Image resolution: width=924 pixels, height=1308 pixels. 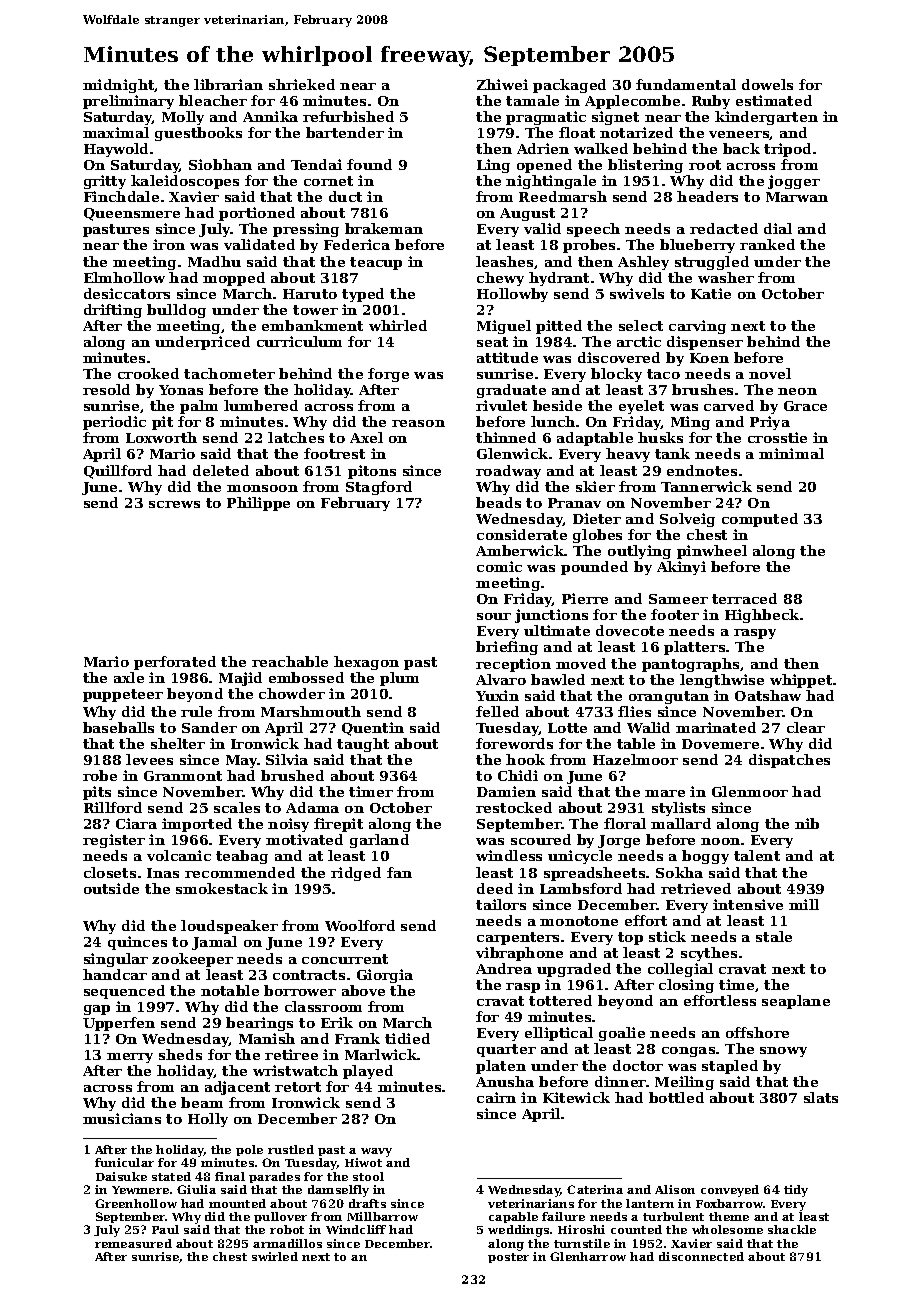 What do you see at coordinates (504, 261) in the document?
I see `leashes` at bounding box center [504, 261].
